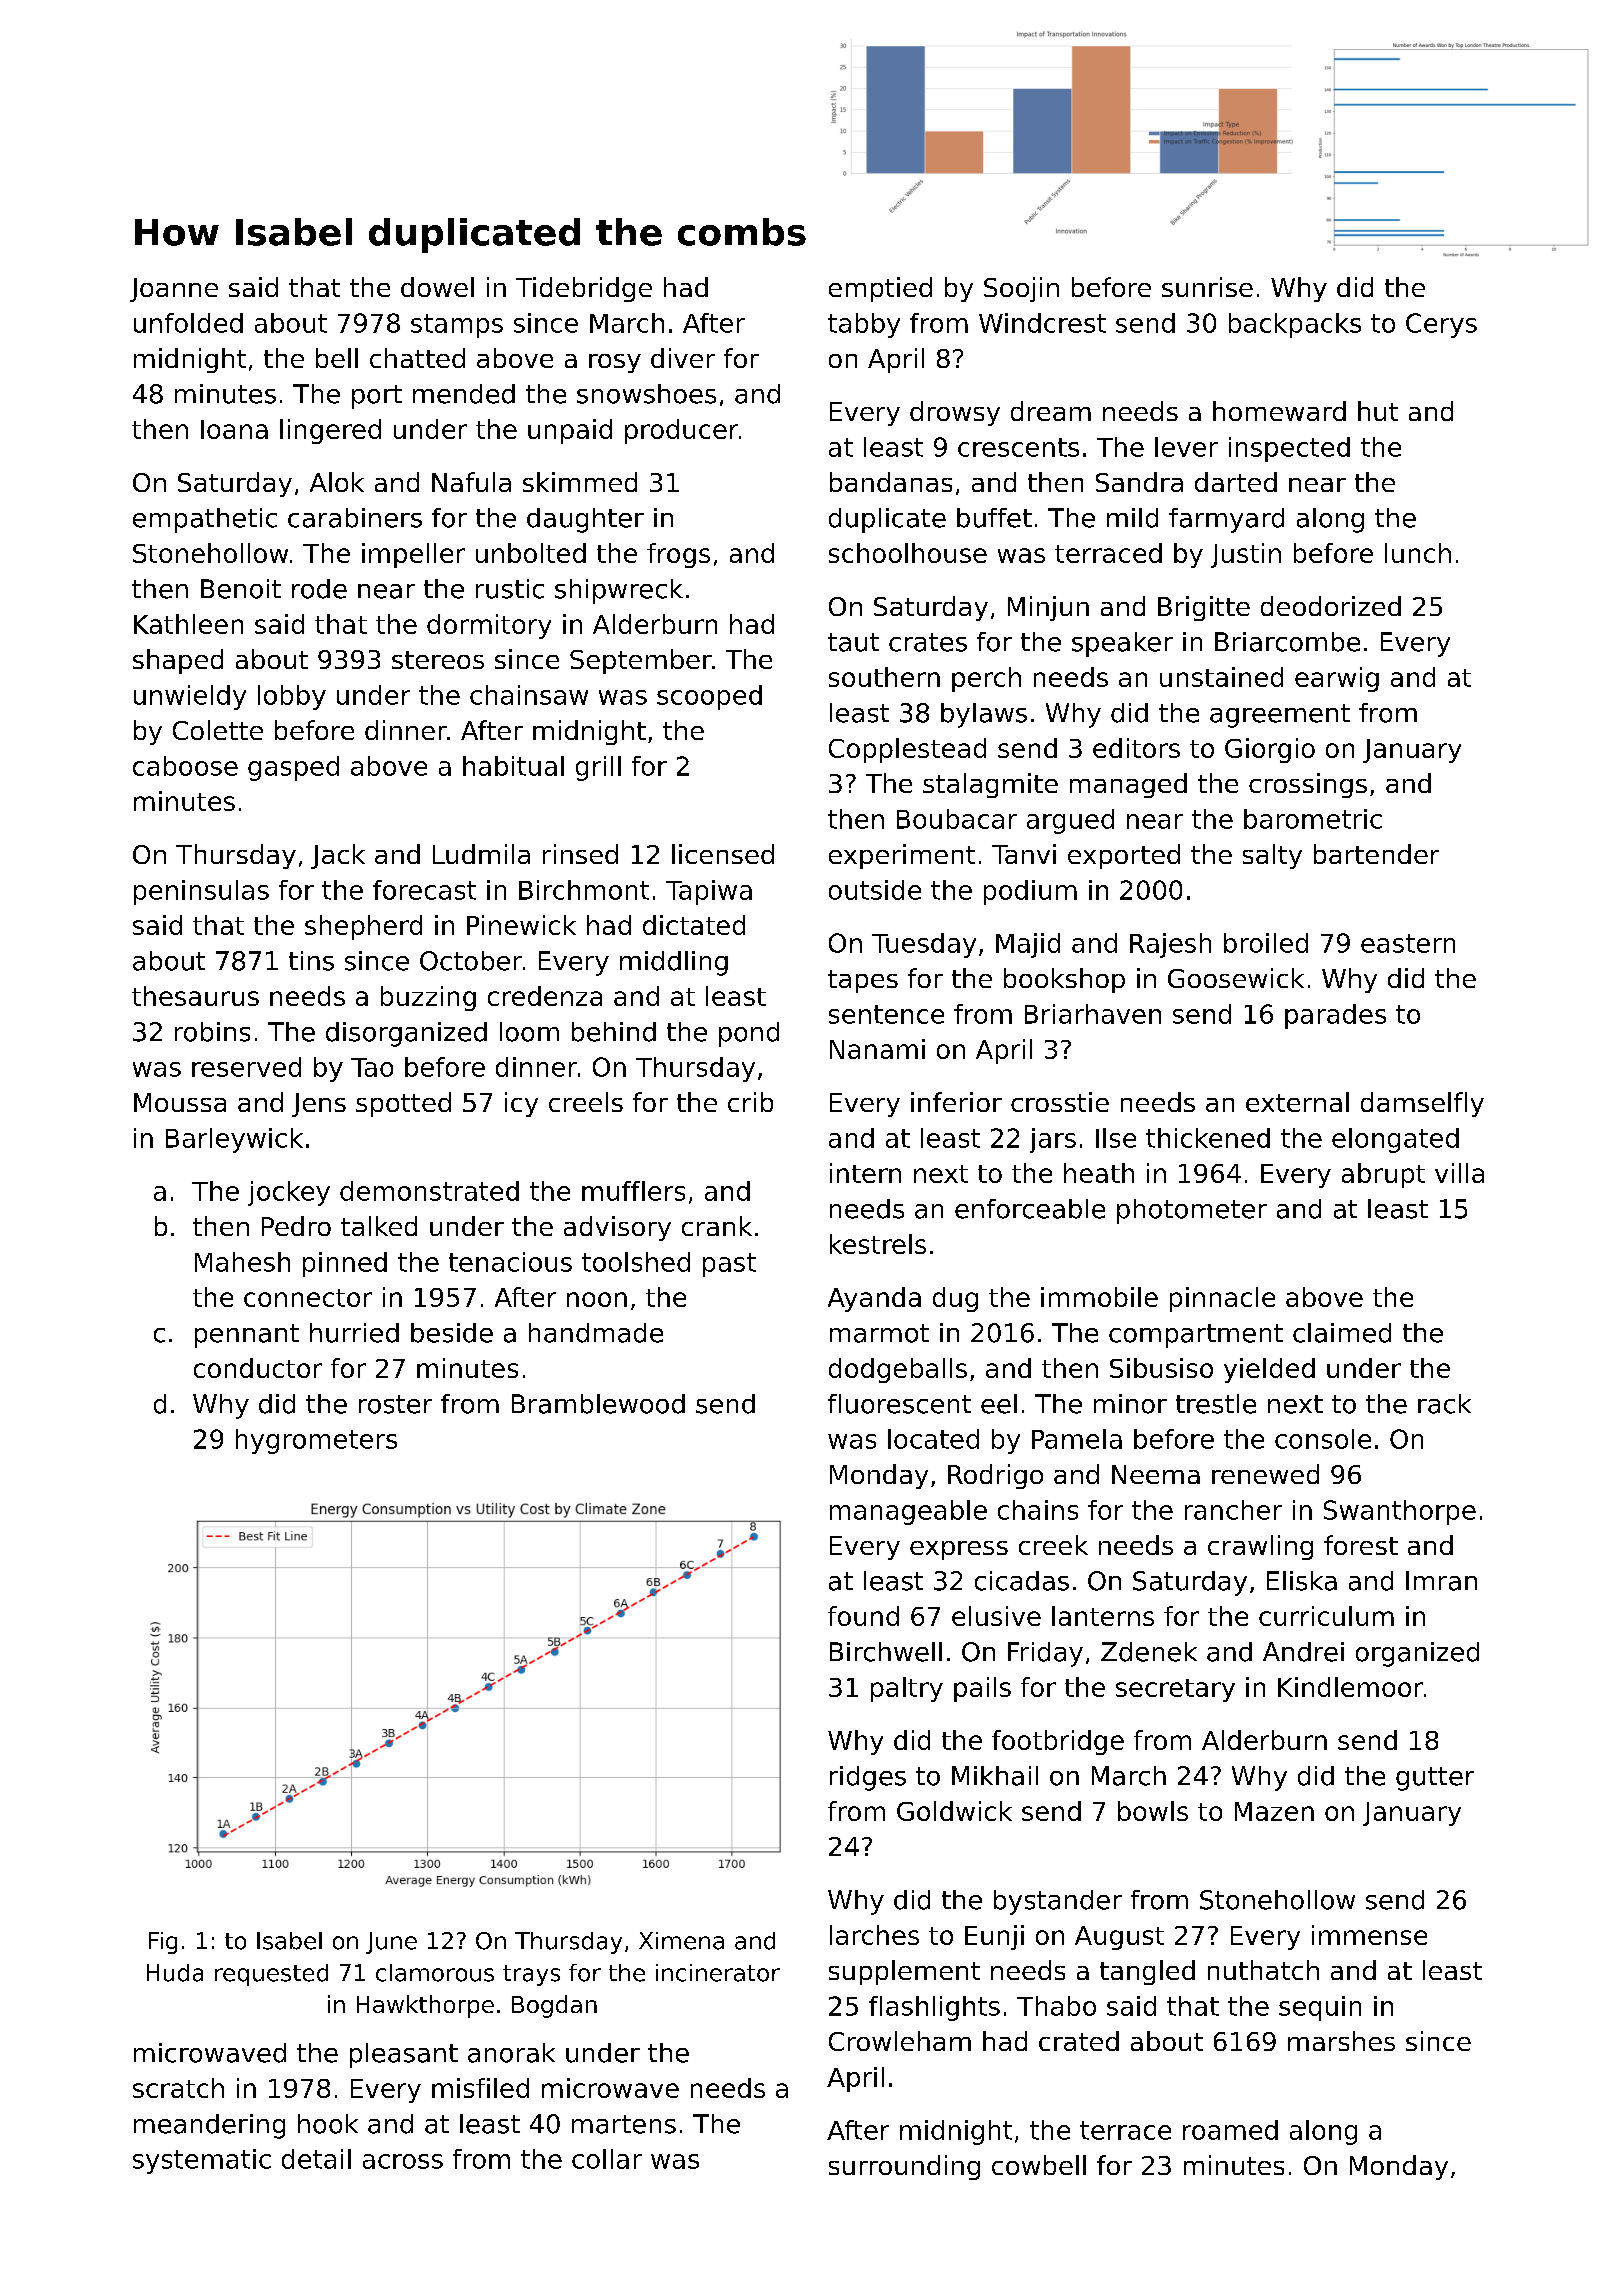 This screenshot has height=2292, width=1620. Describe the element at coordinates (904, 2167) in the screenshot. I see `surrounding` at that location.
